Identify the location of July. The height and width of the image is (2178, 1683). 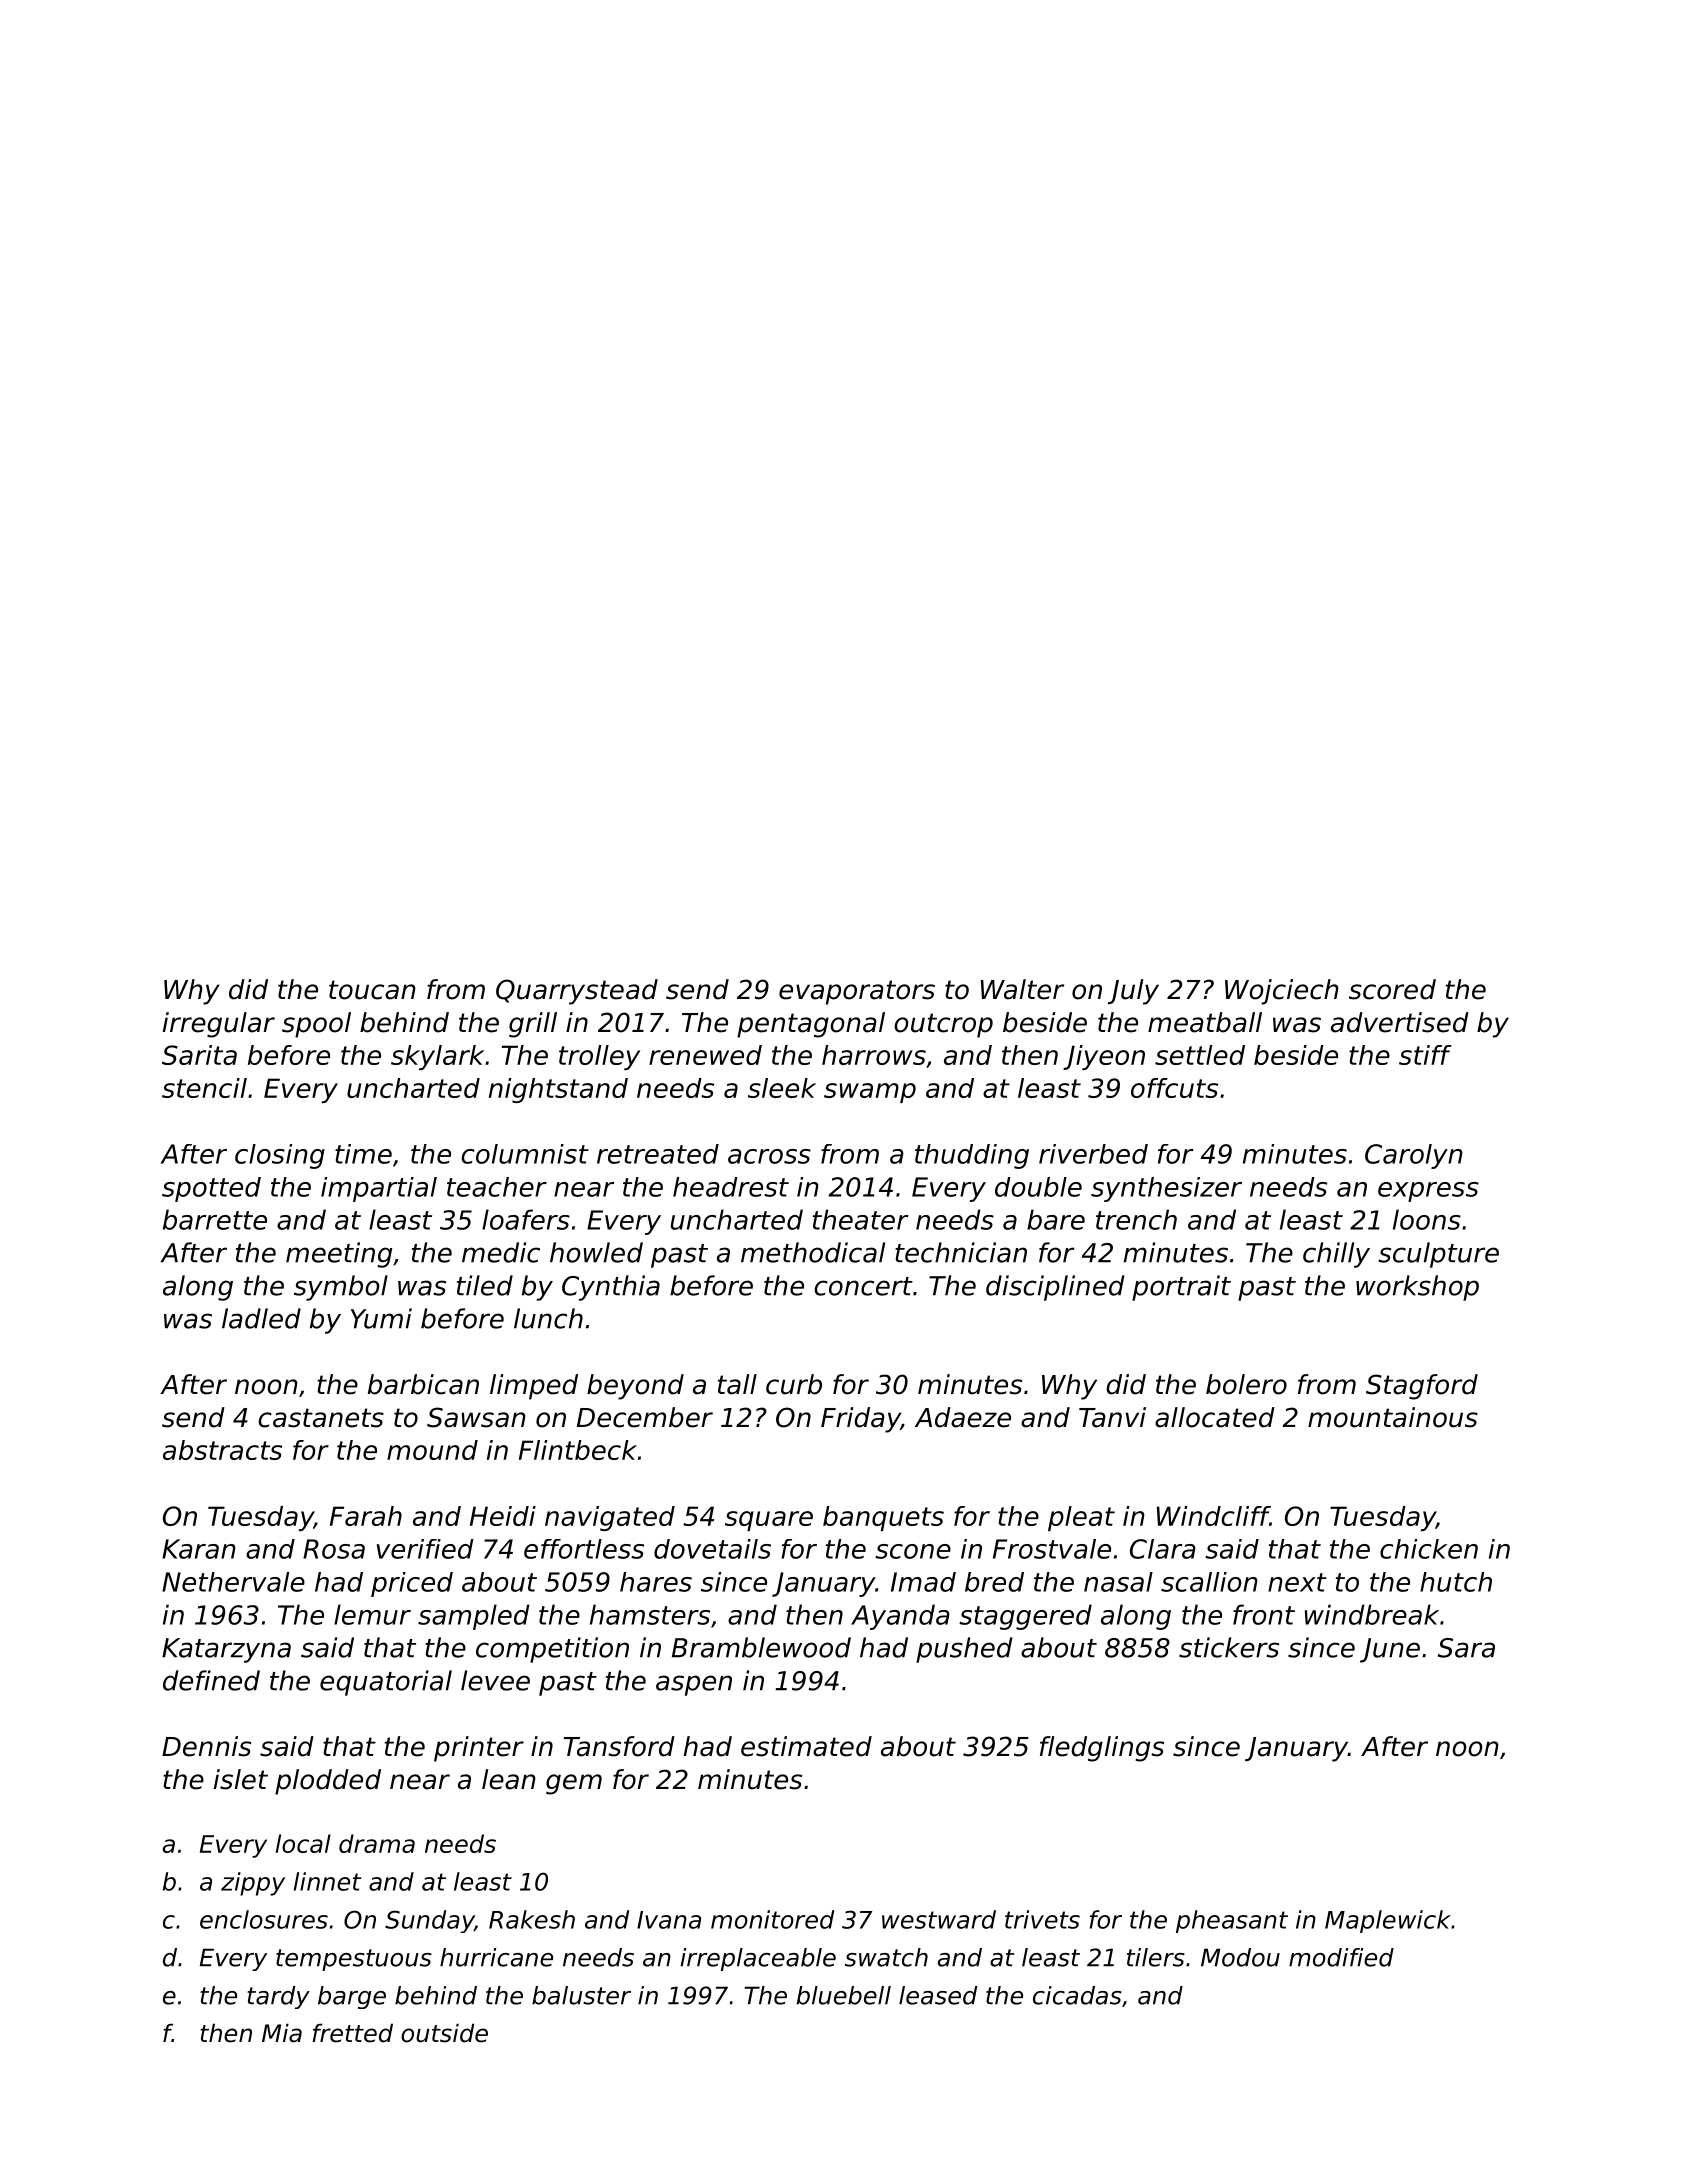
(1133, 992).
